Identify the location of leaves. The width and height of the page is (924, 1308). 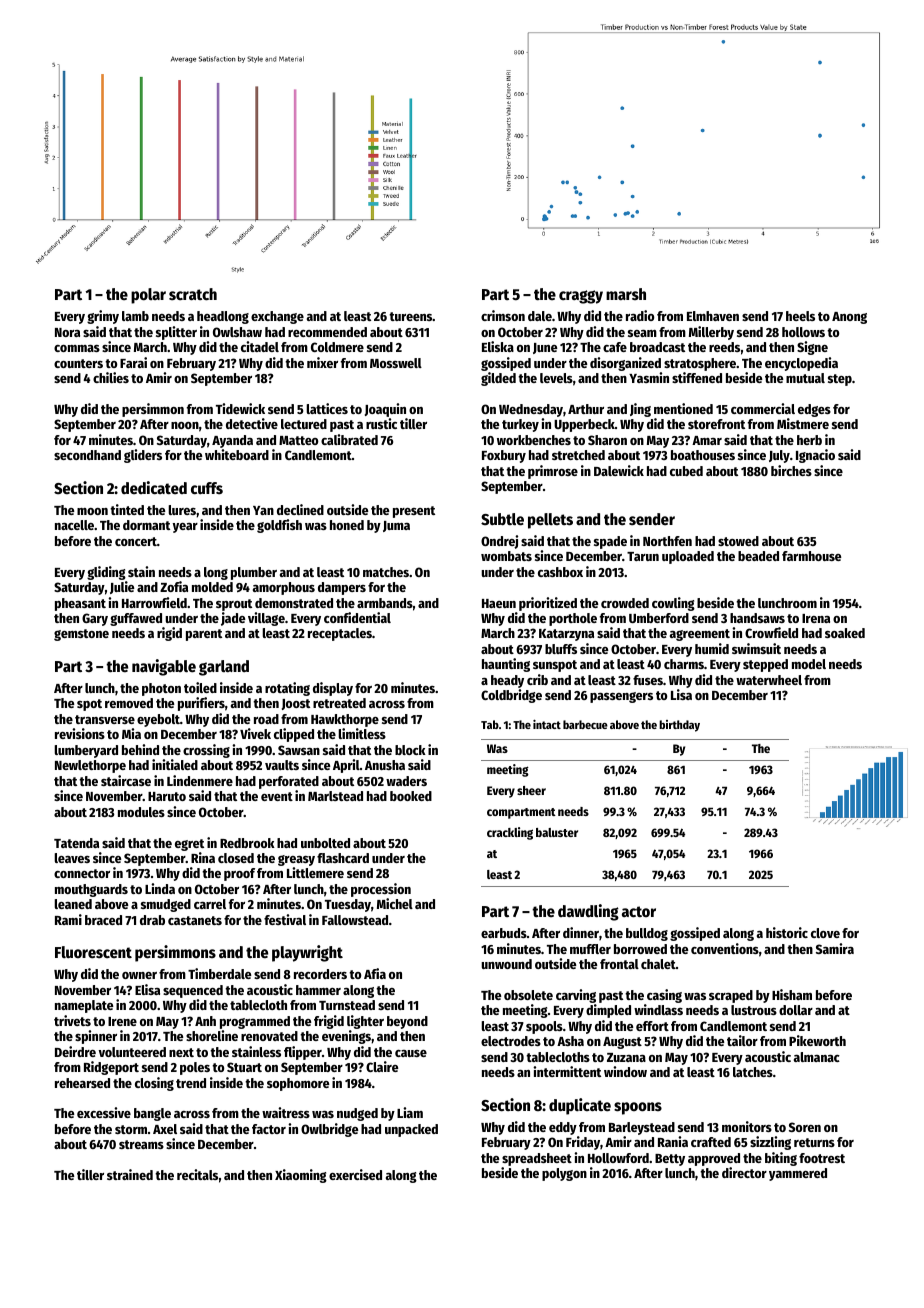
(72, 858).
